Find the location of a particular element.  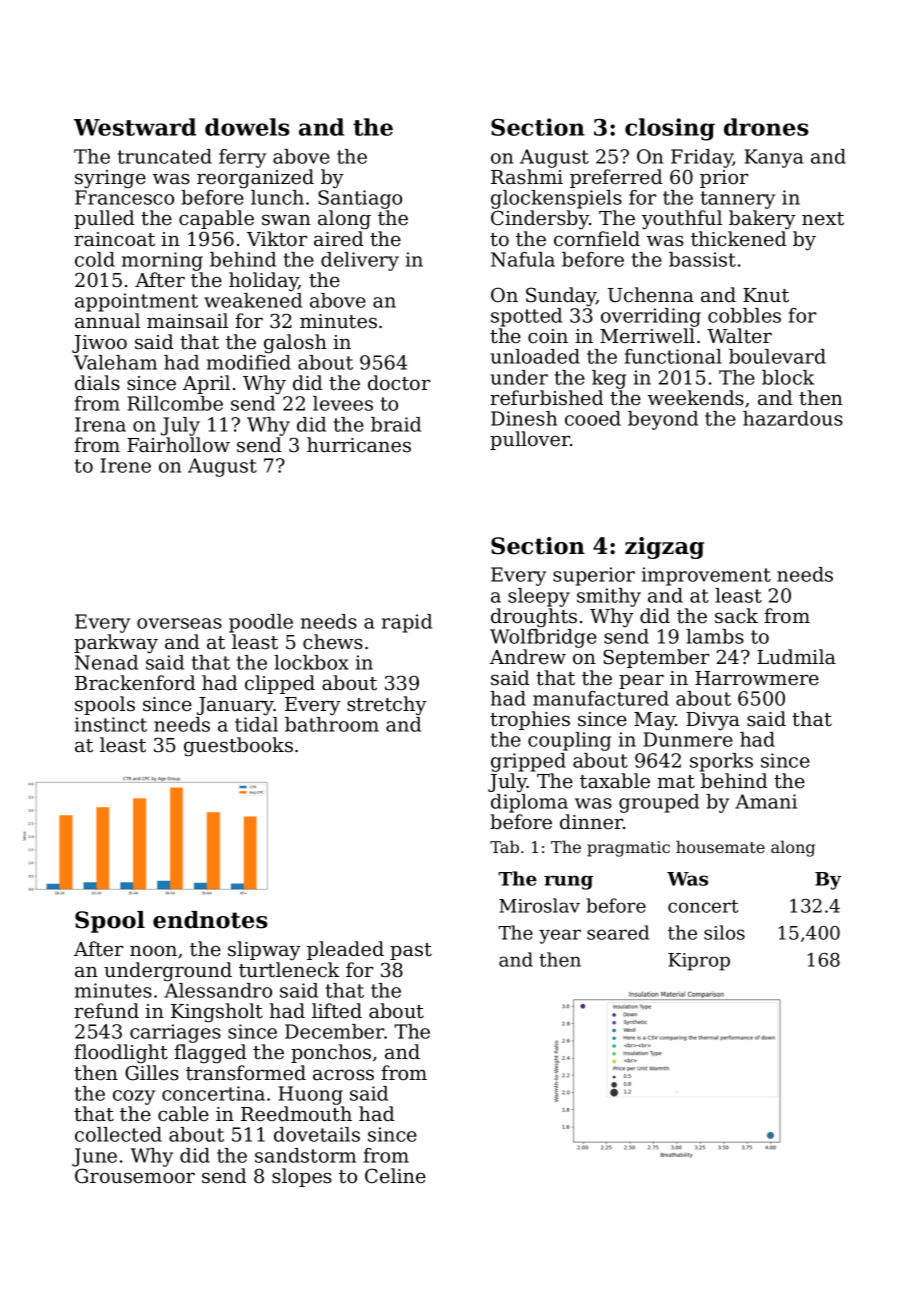

past is located at coordinates (411, 951).
